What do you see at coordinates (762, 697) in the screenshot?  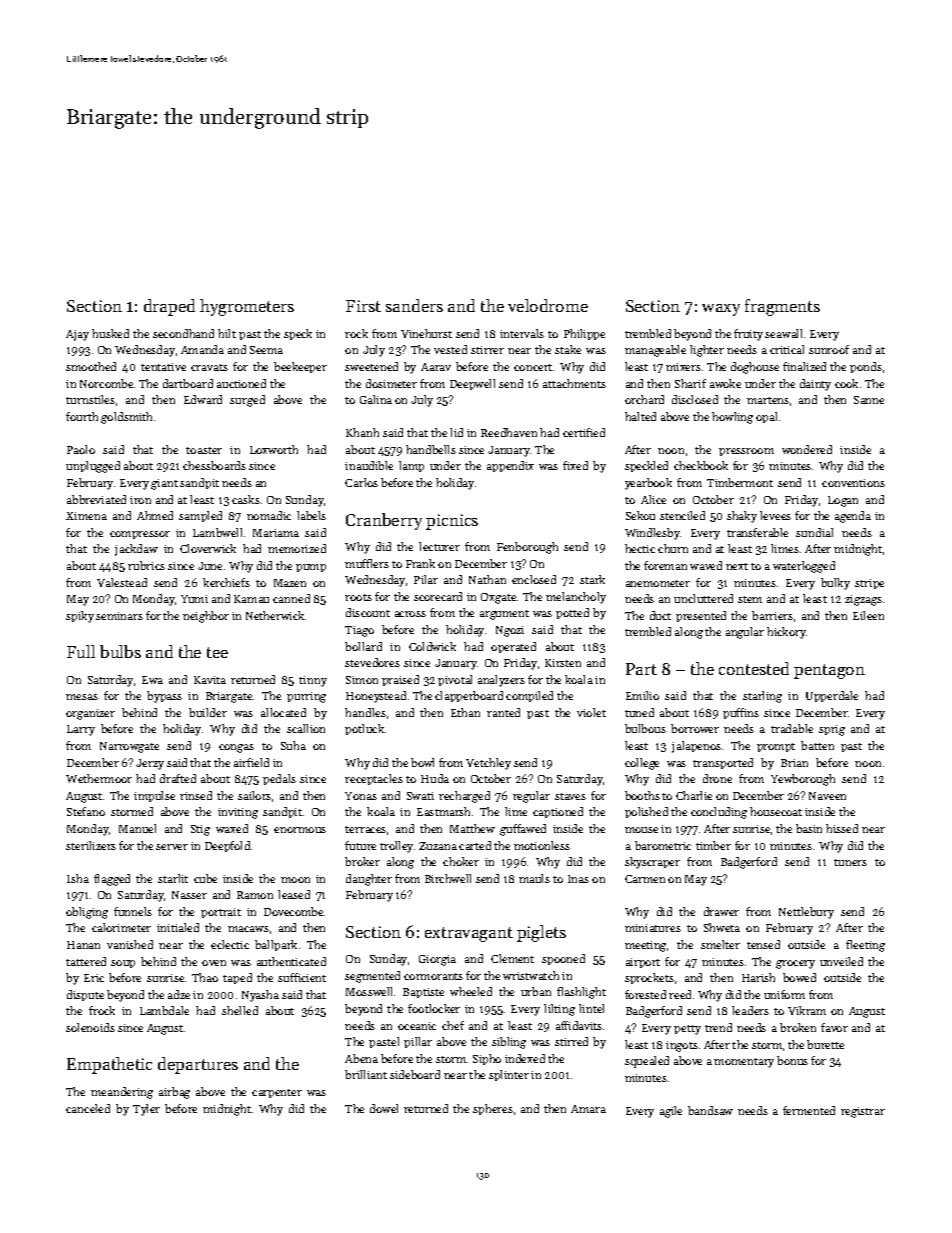 I see `starling` at bounding box center [762, 697].
